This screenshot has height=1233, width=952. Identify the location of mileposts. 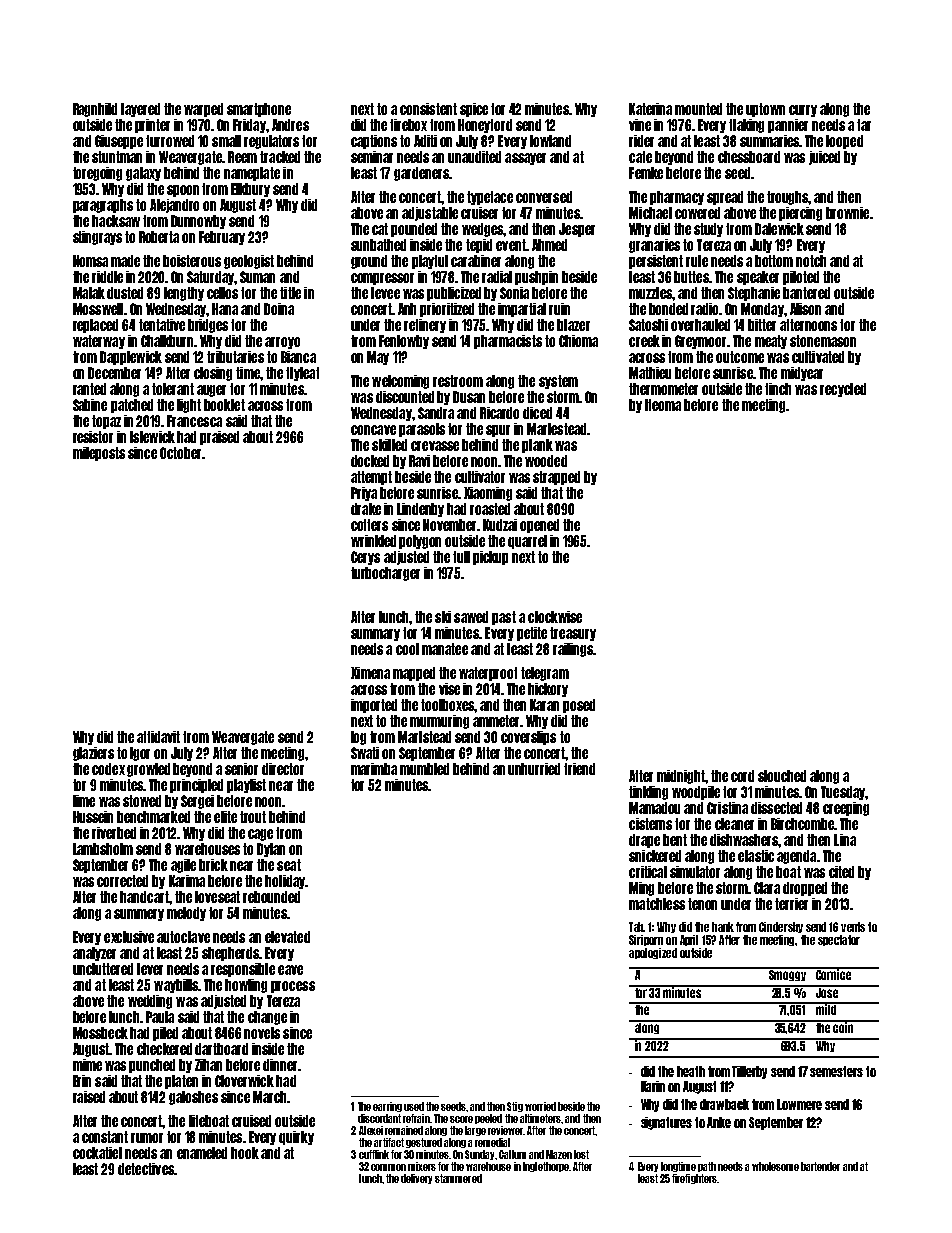
(99, 454).
